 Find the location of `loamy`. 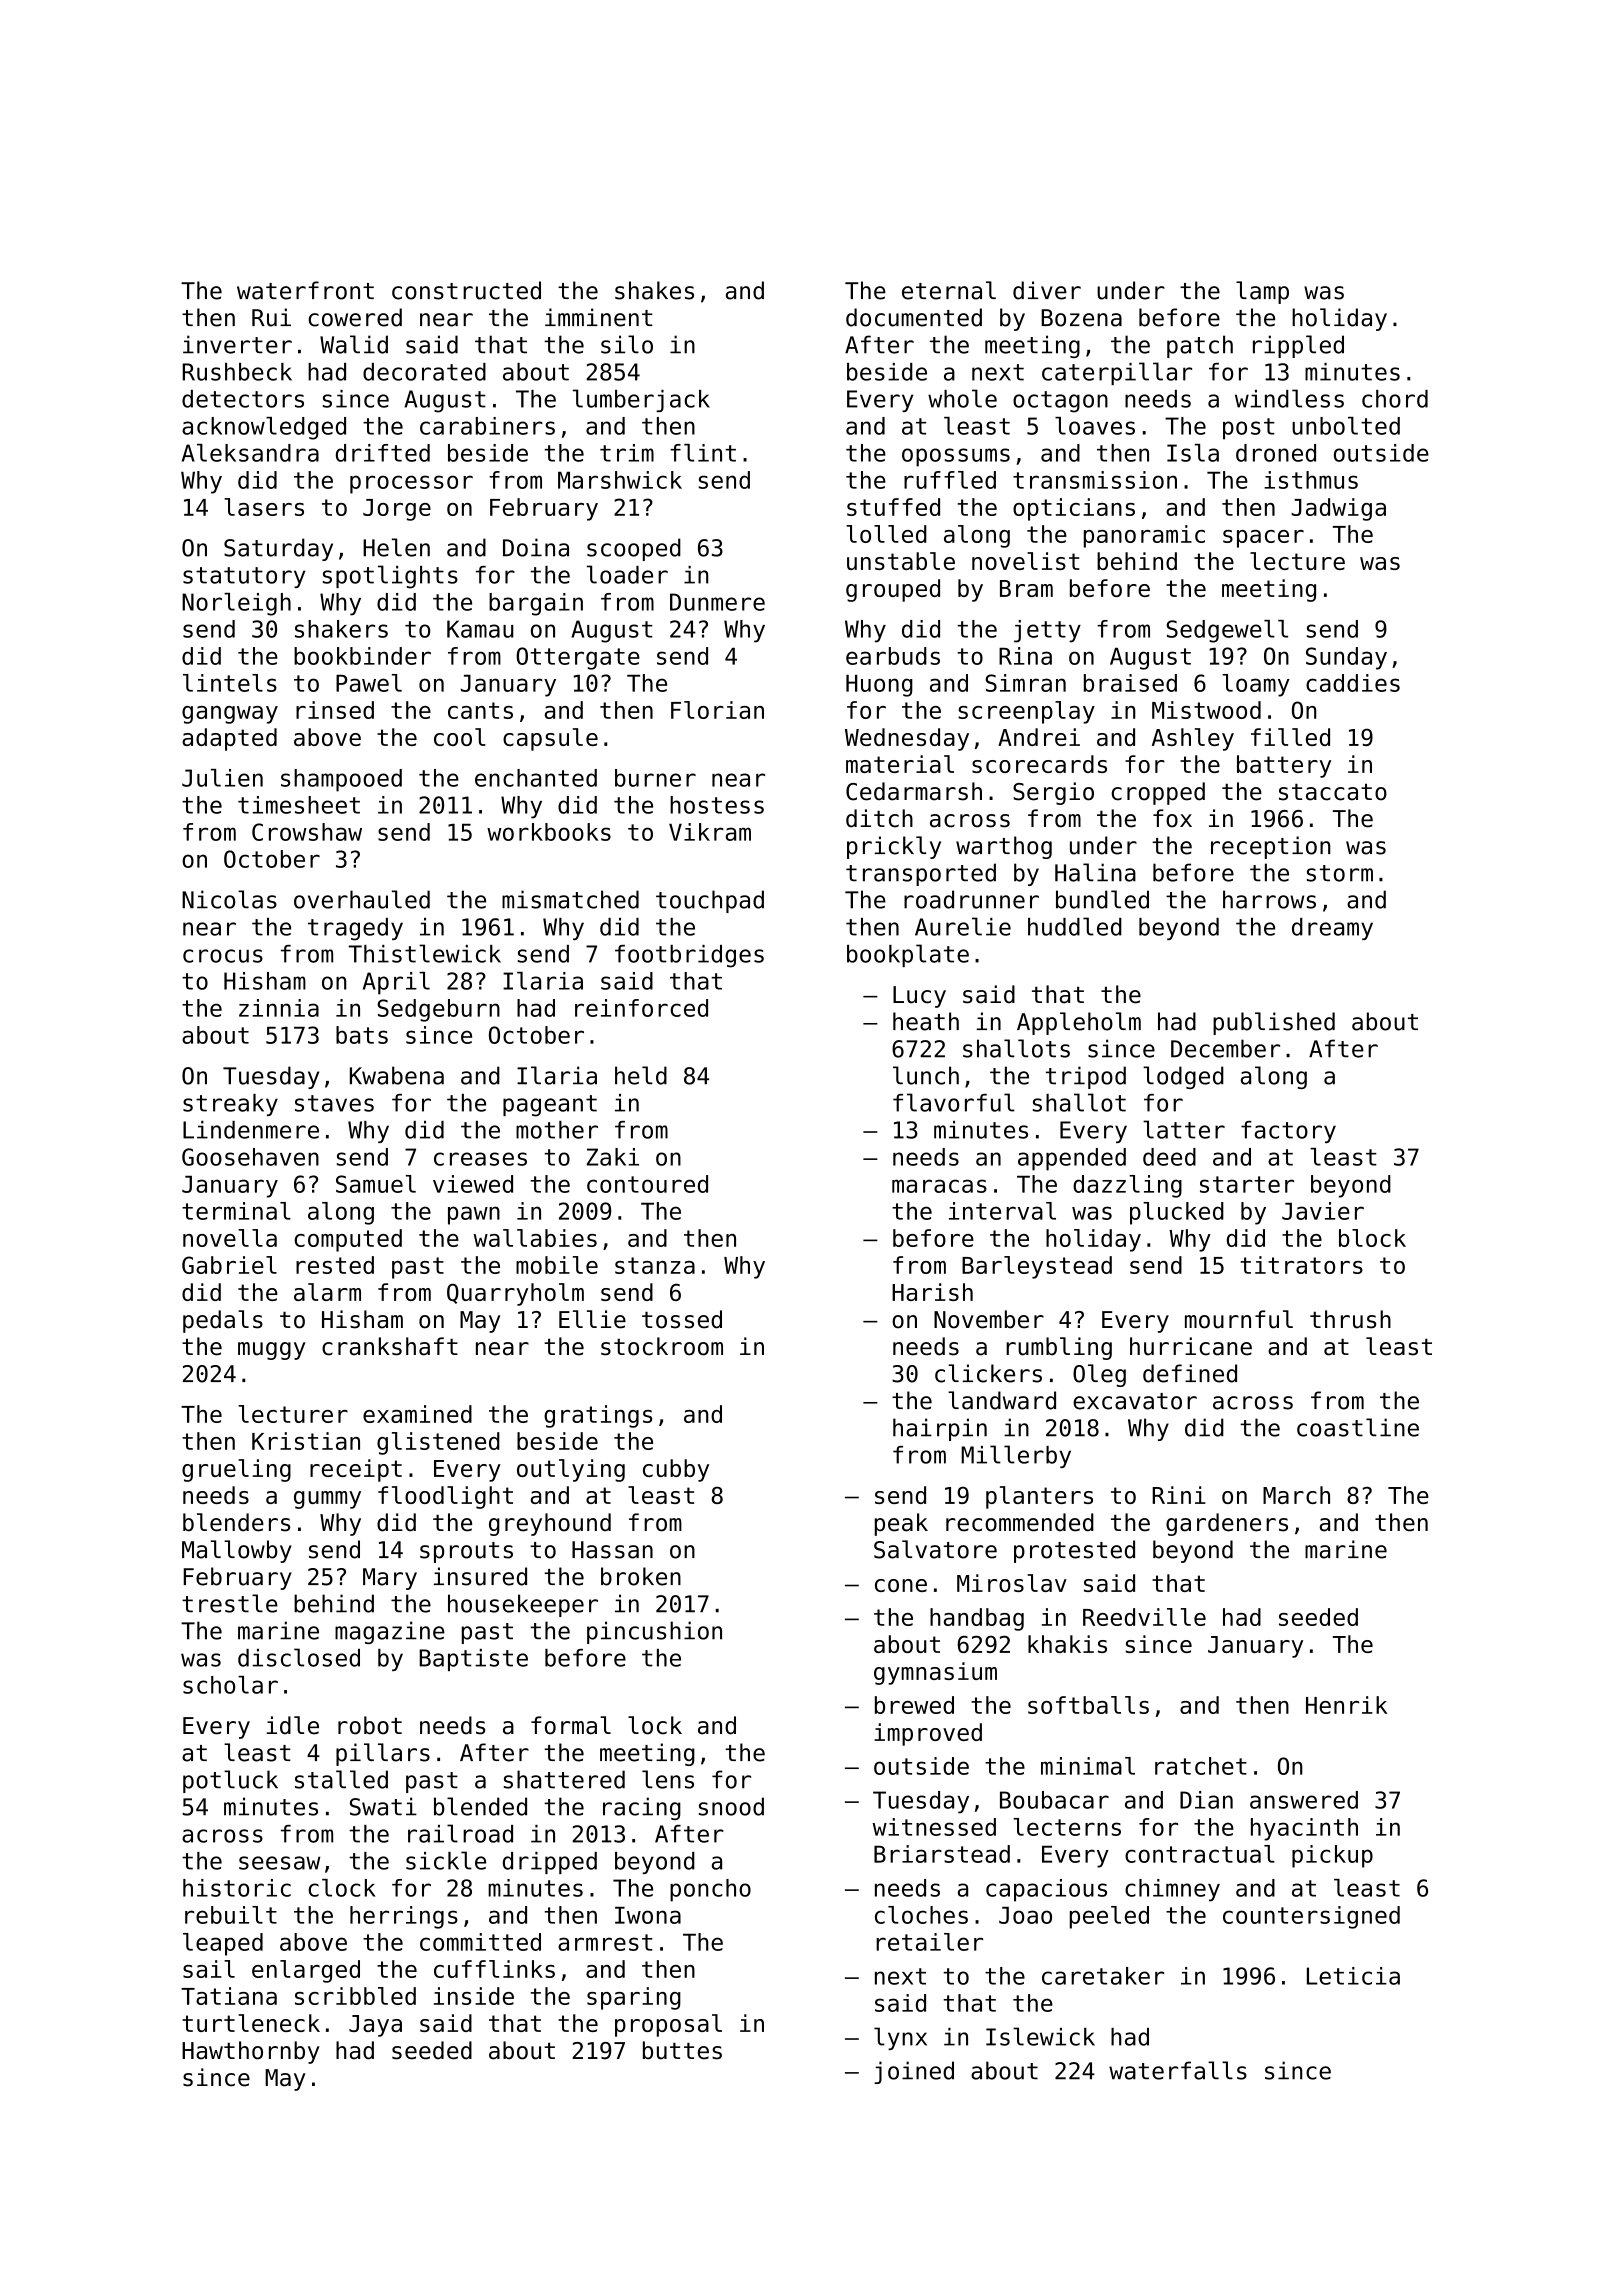

loamy is located at coordinates (1256, 685).
